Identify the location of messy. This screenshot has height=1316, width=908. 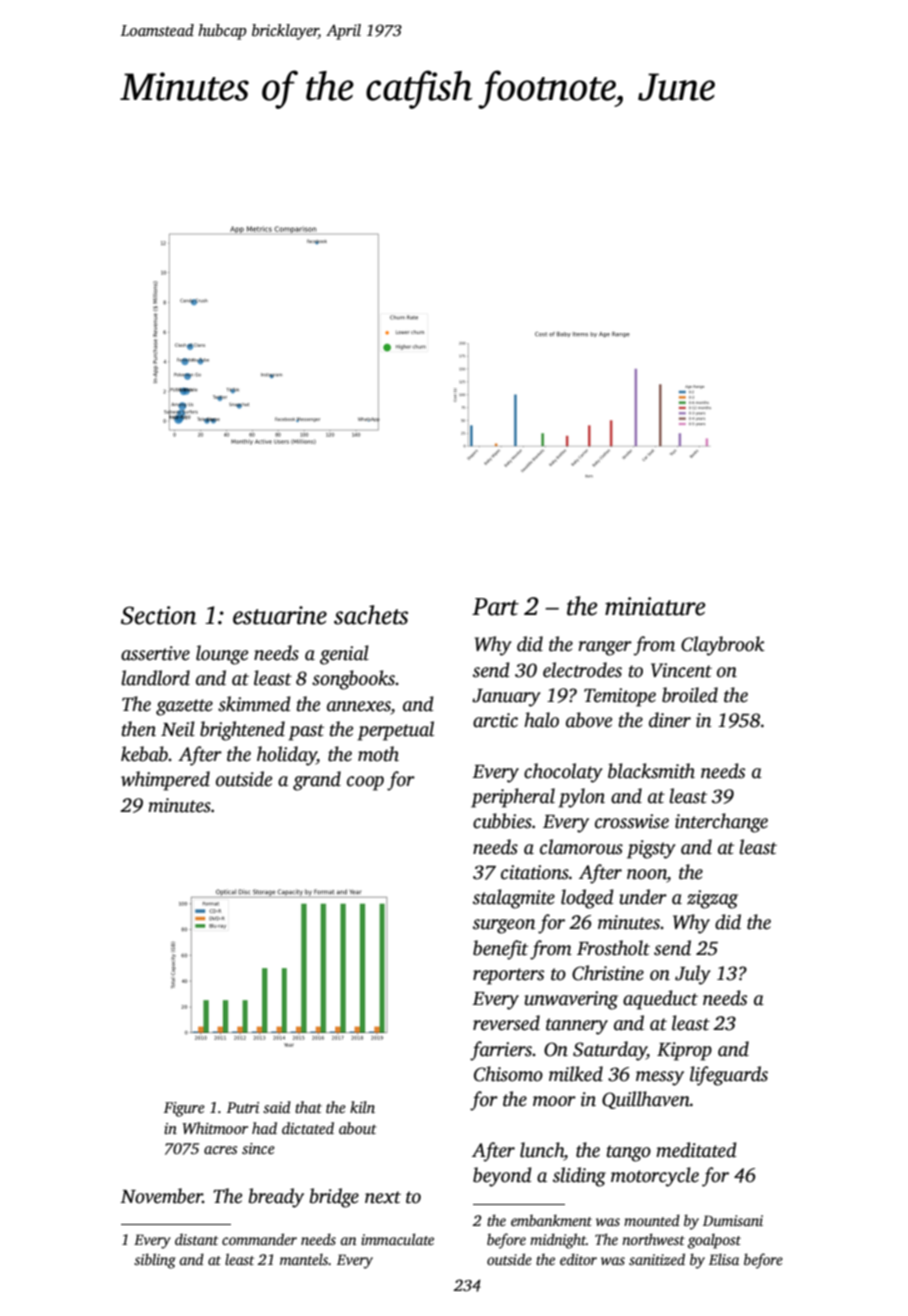
(660, 1078).
